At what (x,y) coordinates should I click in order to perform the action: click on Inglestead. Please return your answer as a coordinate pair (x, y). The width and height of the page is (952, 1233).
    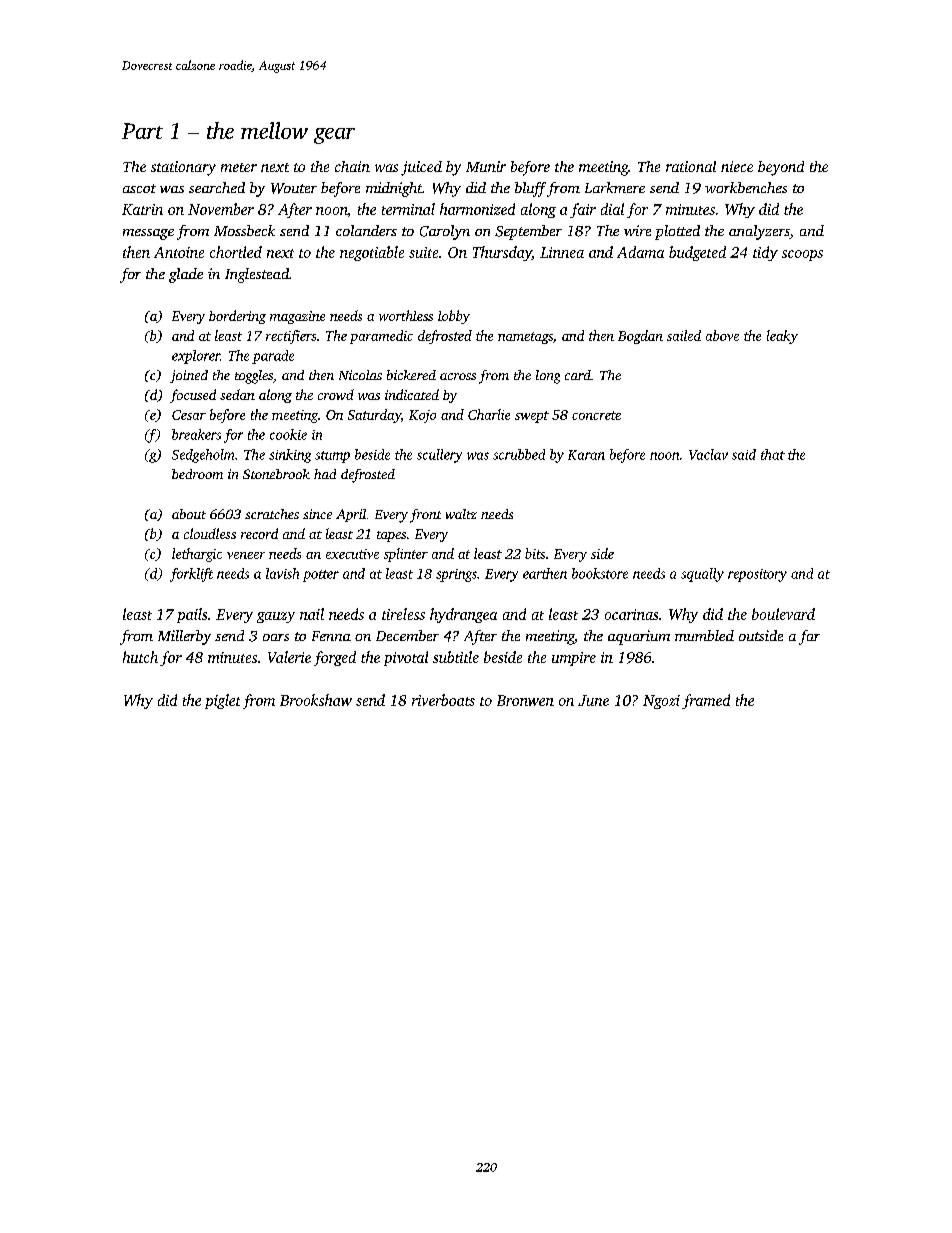
    Looking at the image, I should click on (257, 275).
